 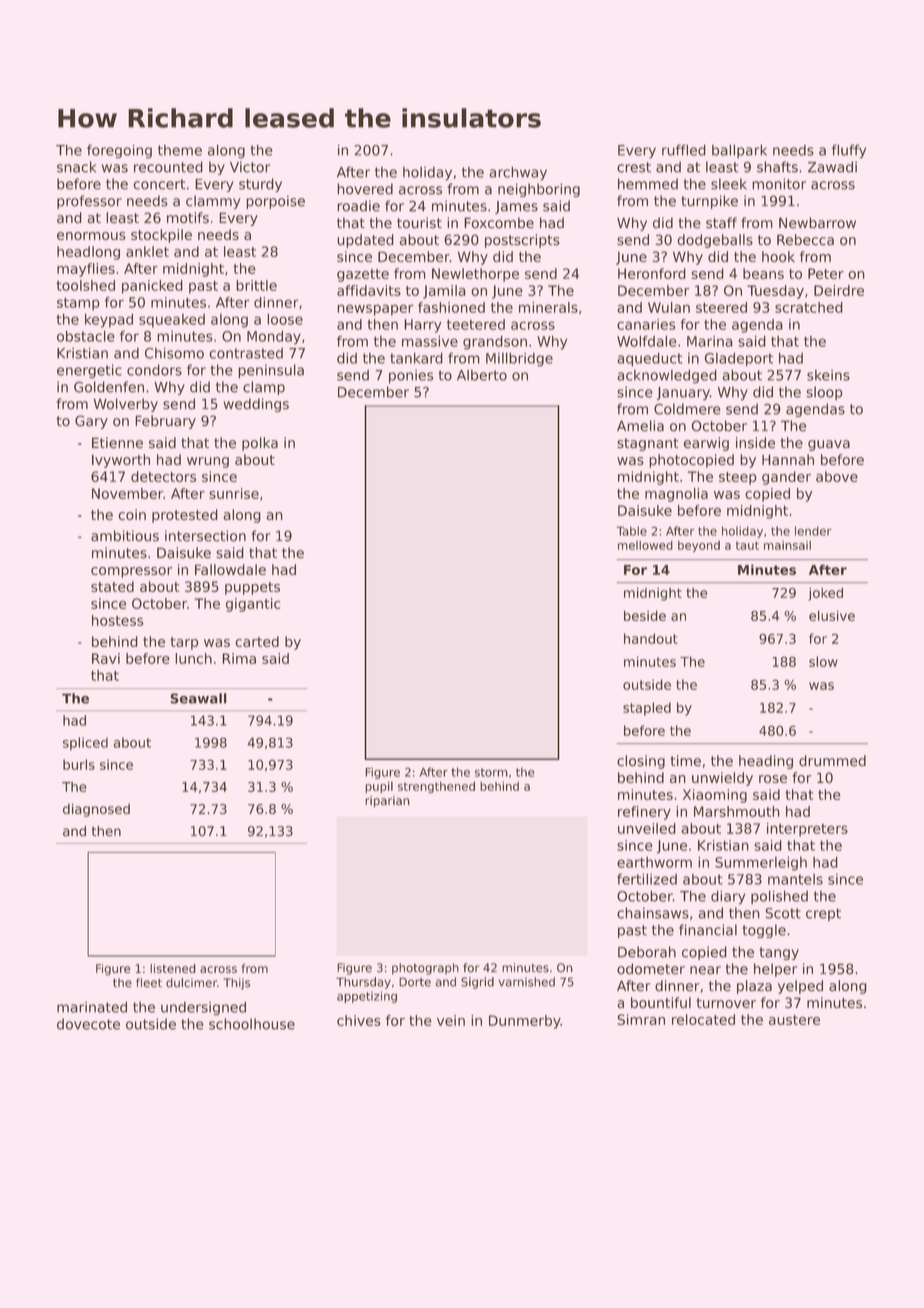 What do you see at coordinates (766, 762) in the screenshot?
I see `heading` at bounding box center [766, 762].
